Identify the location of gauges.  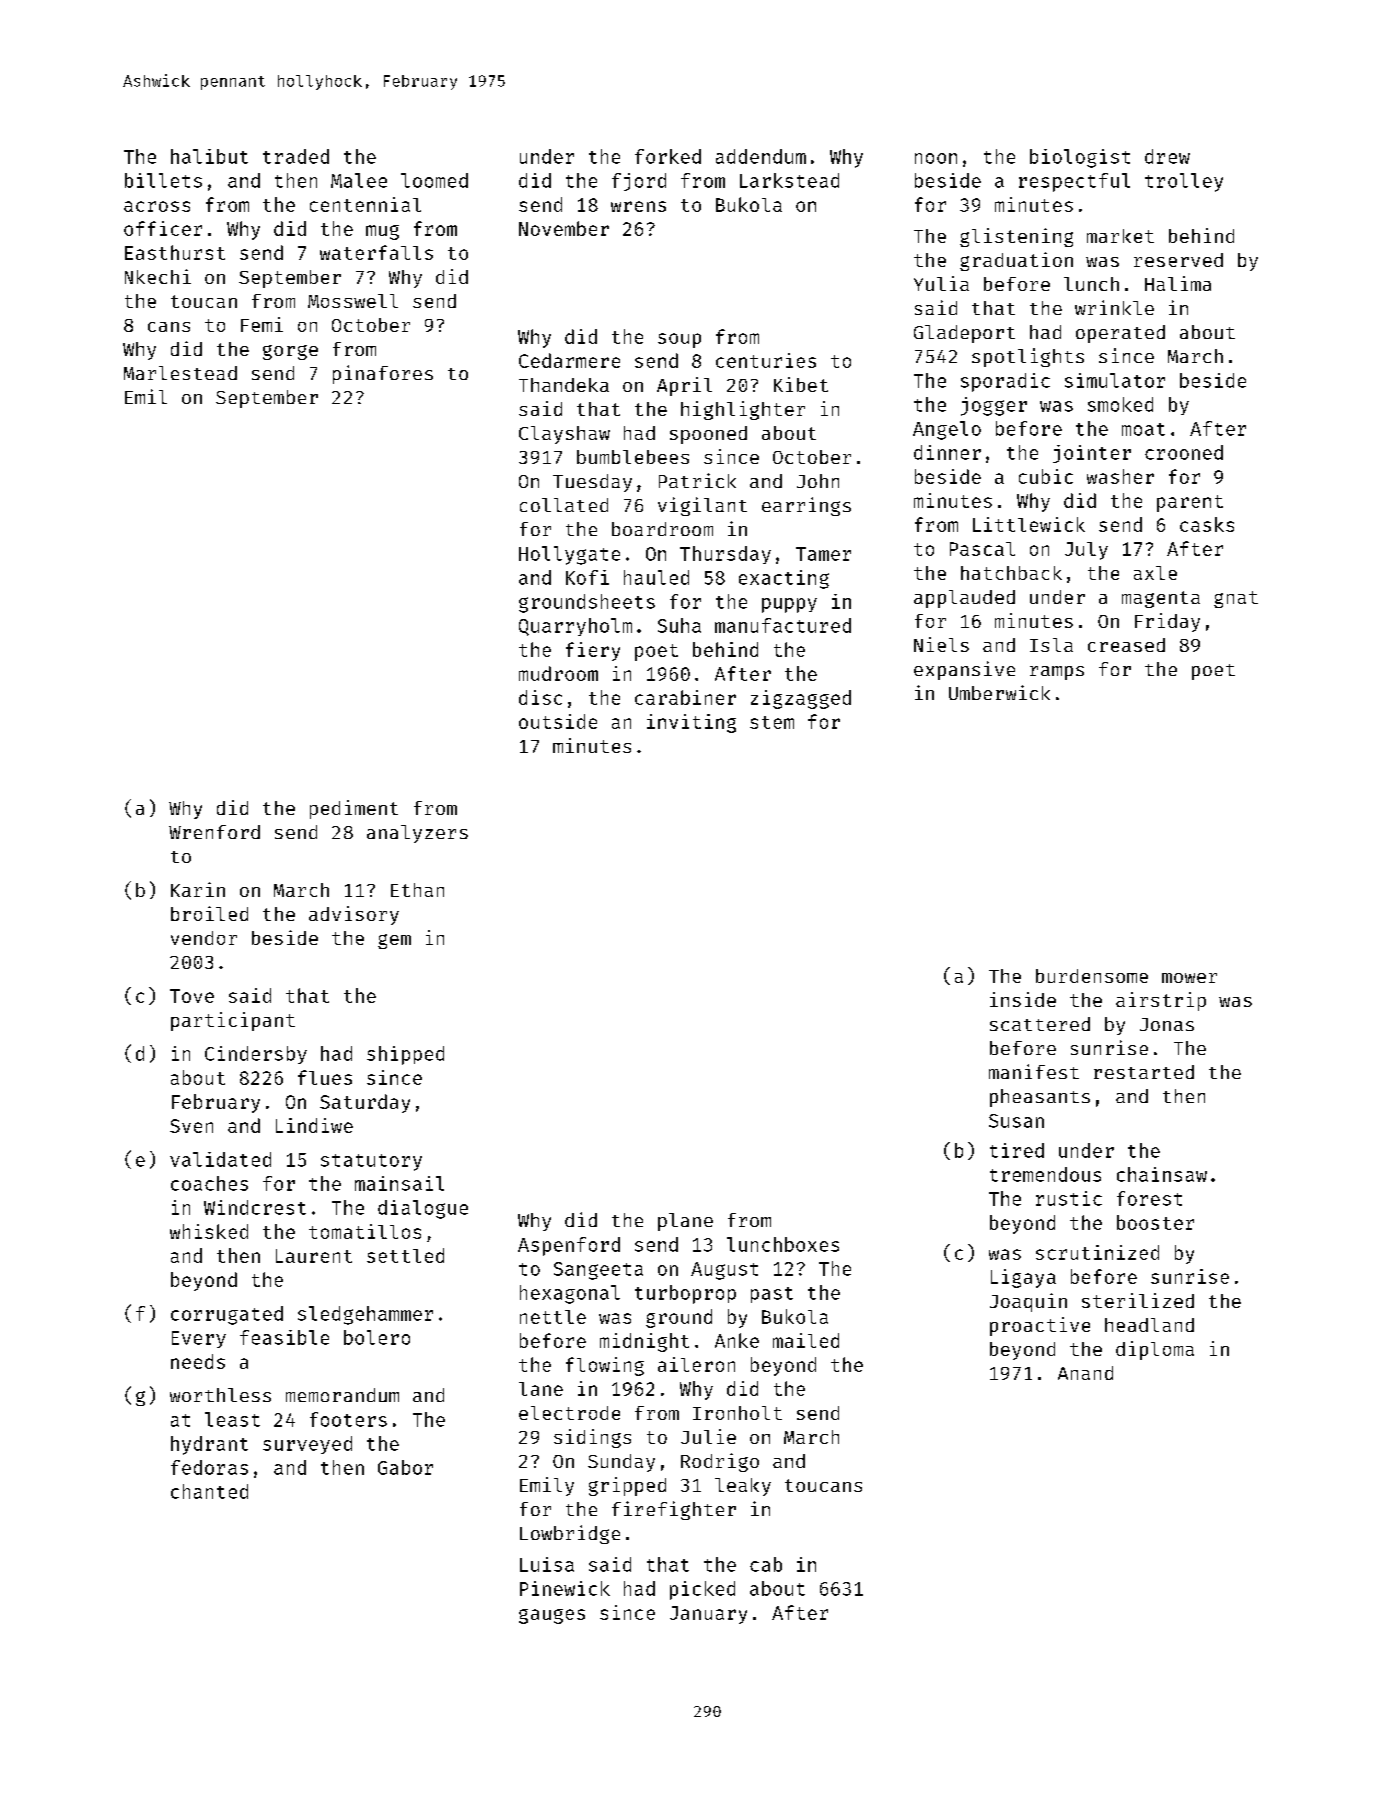
(552, 1616).
